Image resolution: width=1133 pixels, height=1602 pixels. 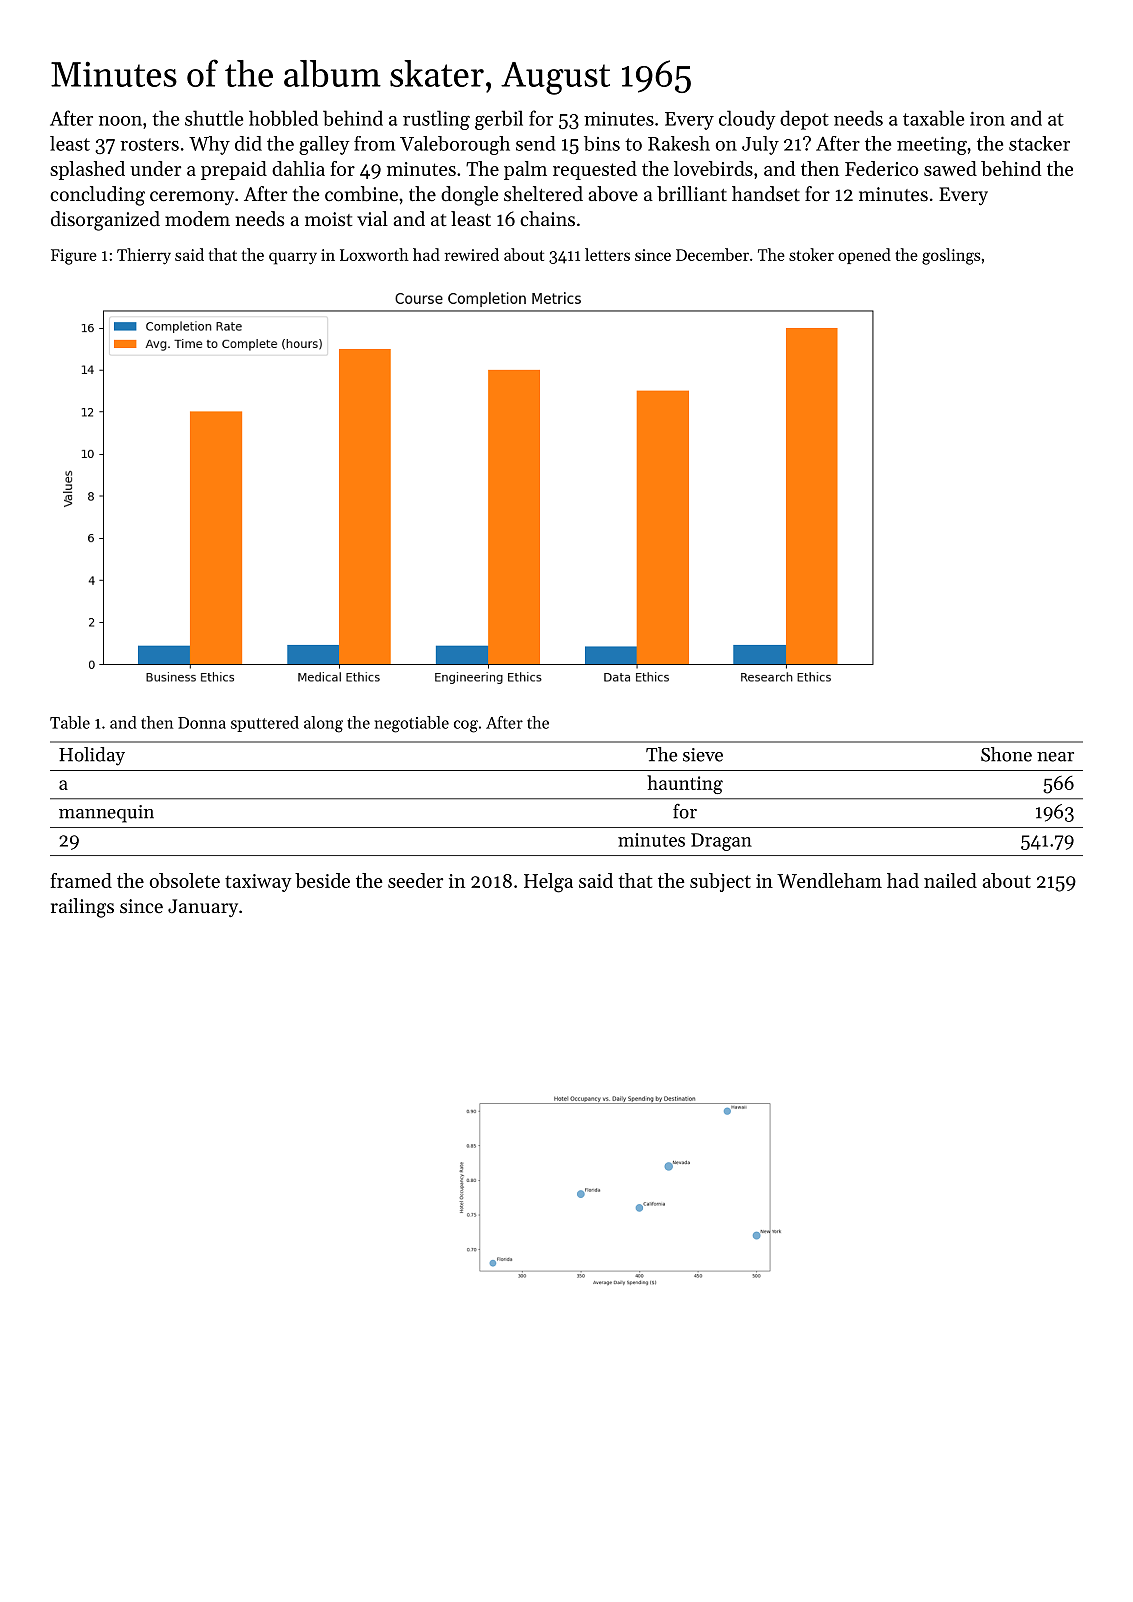 I want to click on goslings, so click(x=951, y=256).
